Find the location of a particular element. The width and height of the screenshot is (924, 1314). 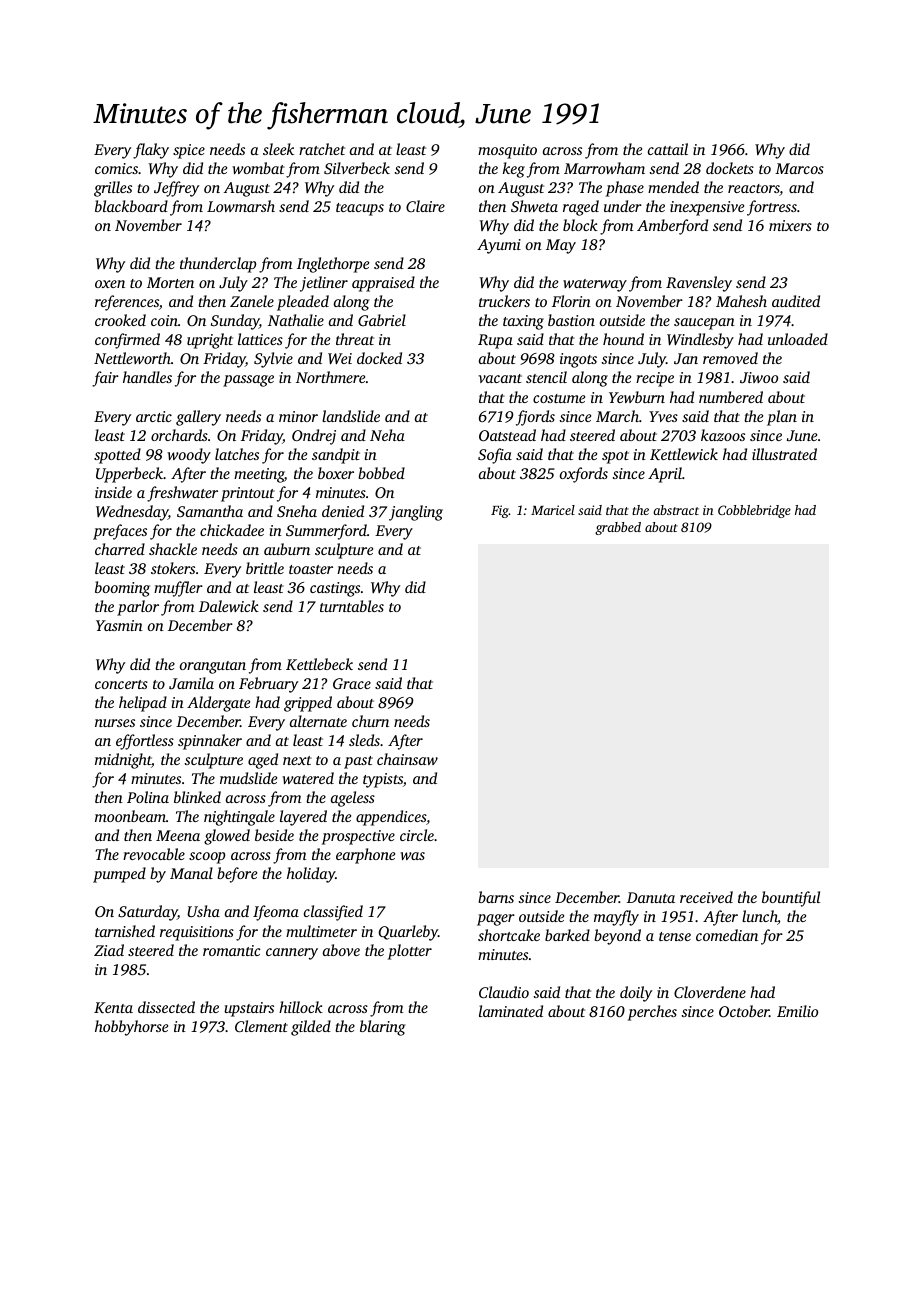

Usha is located at coordinates (203, 911).
